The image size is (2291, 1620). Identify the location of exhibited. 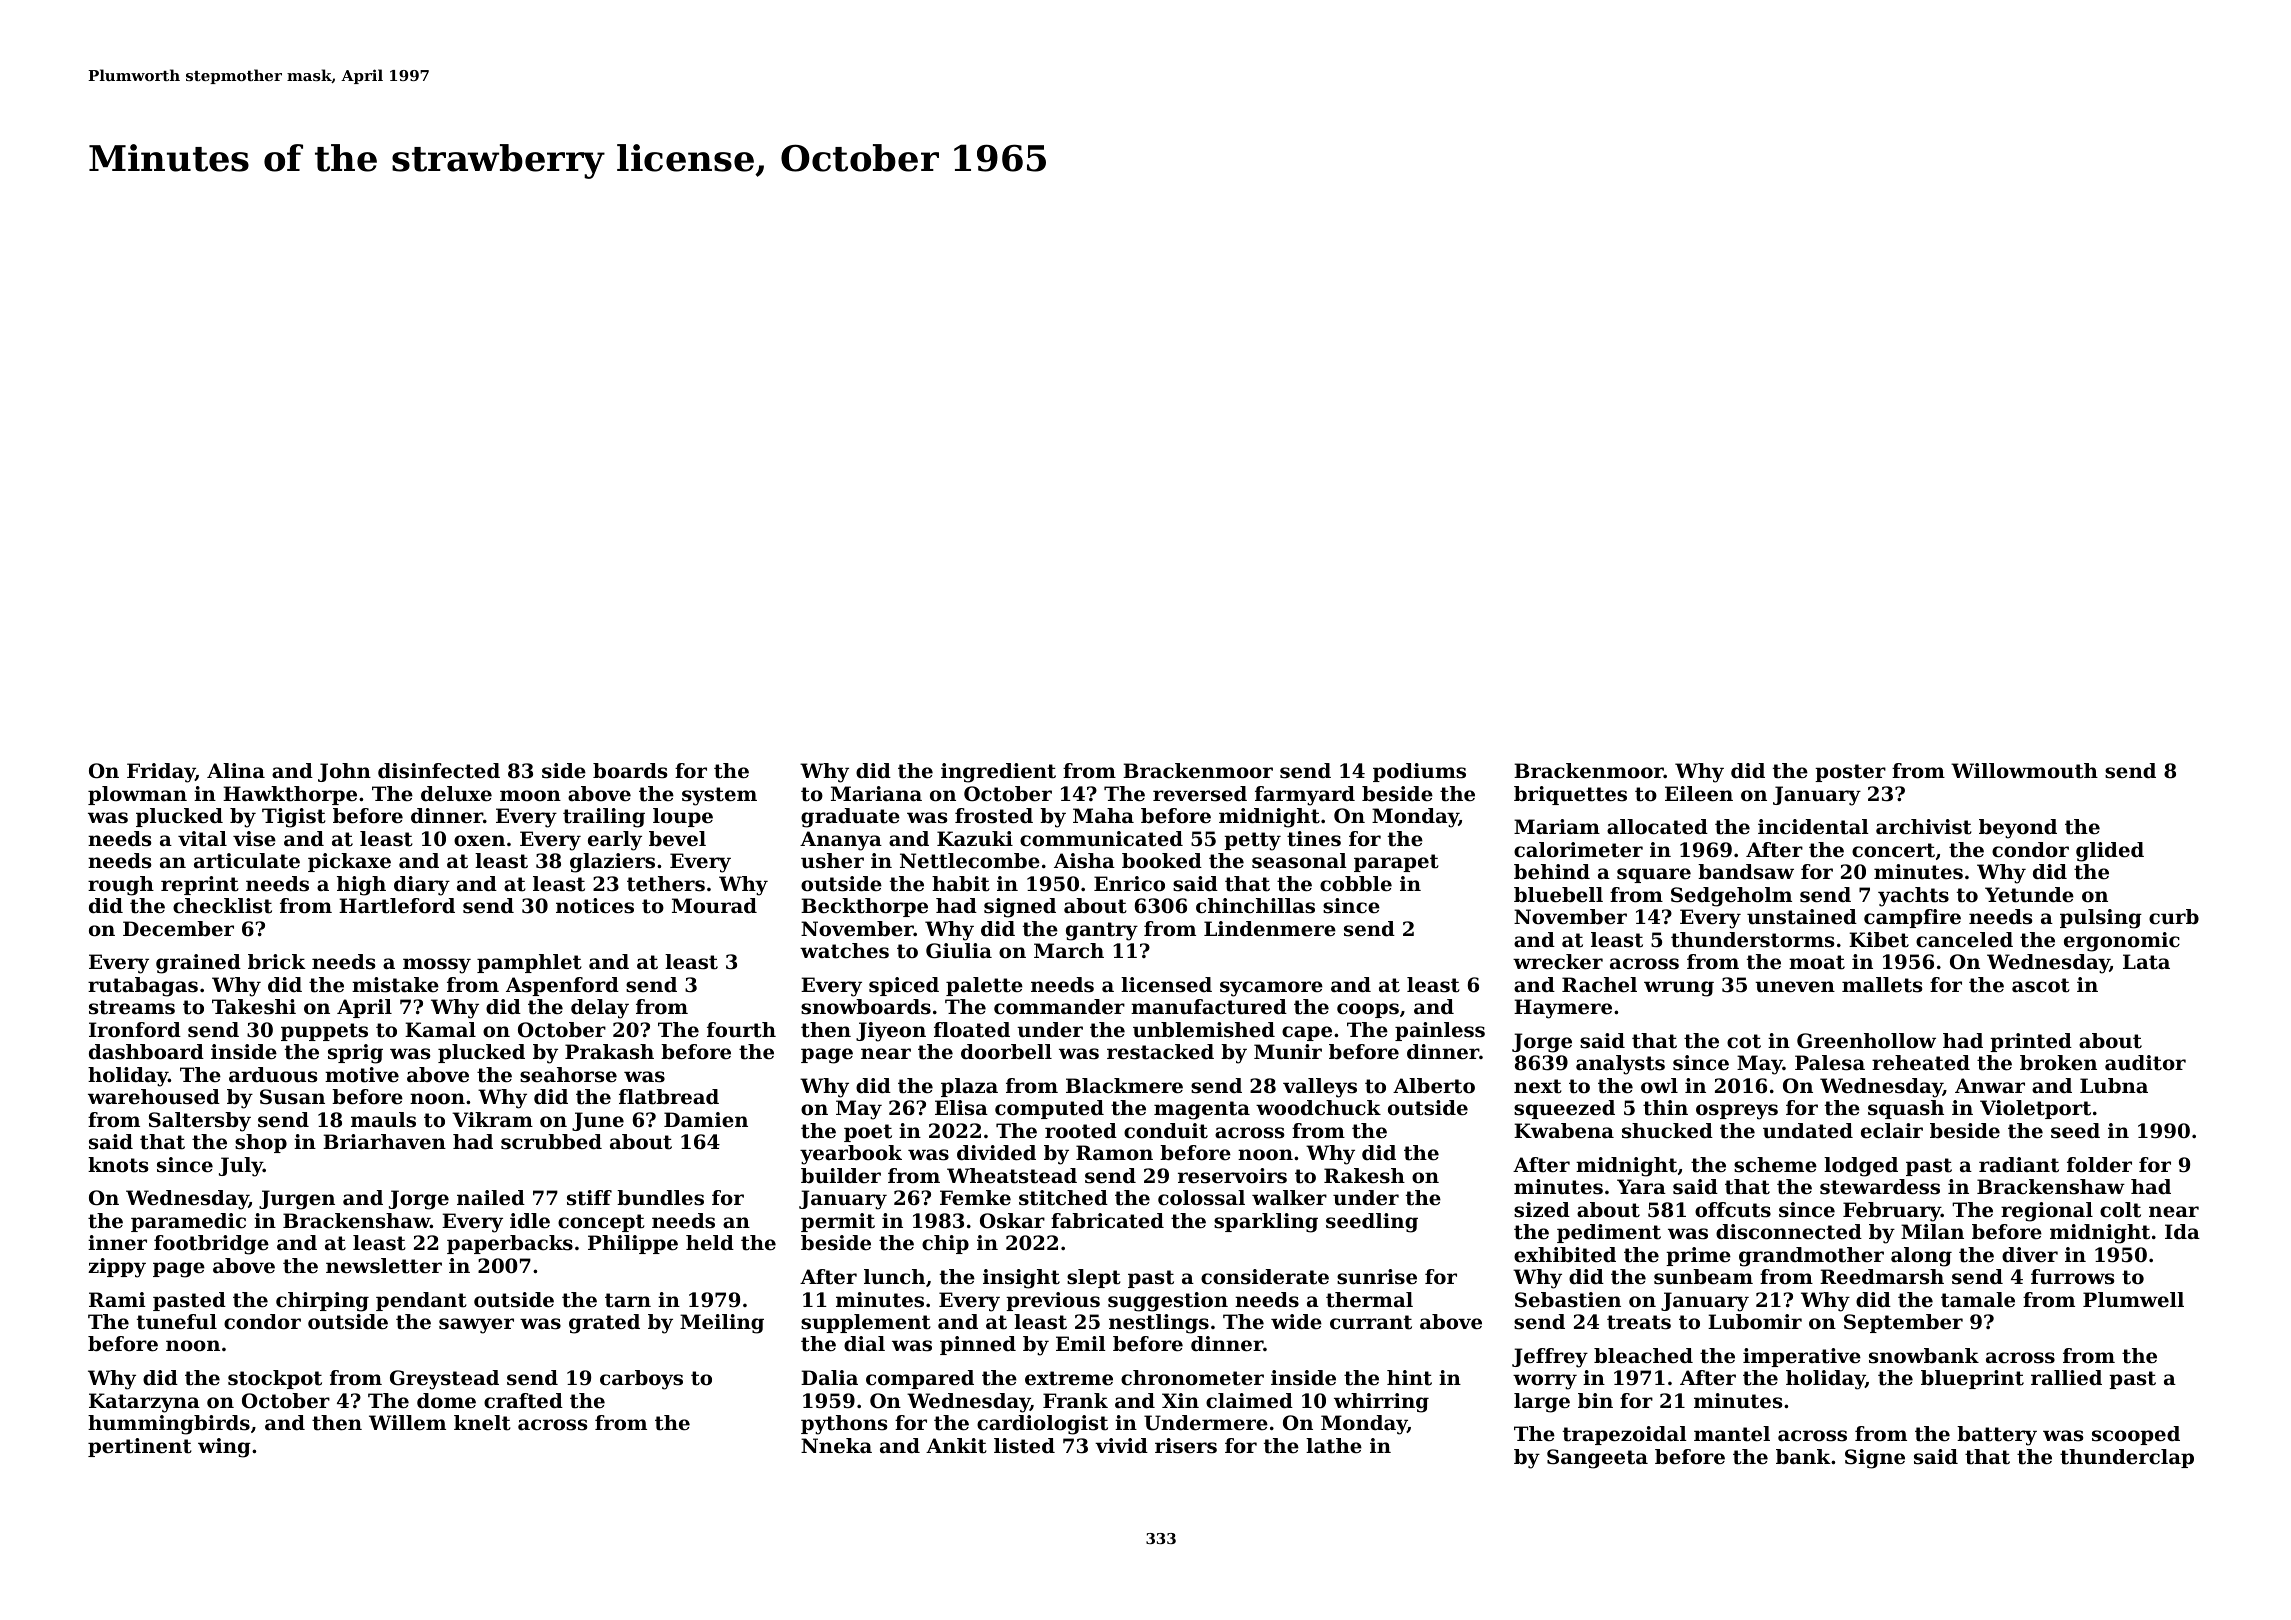
(1565, 1255).
